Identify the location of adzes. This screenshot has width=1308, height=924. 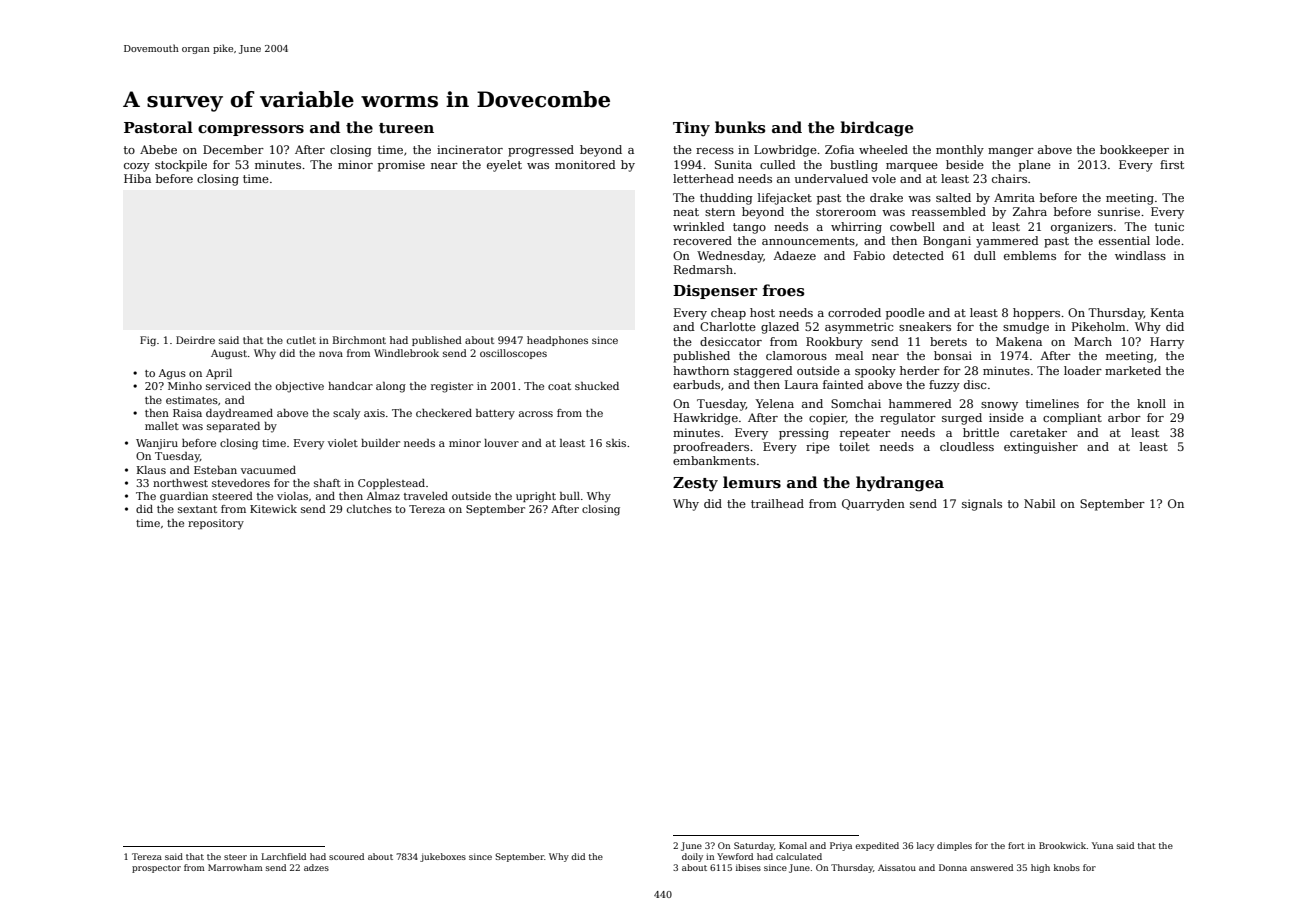
(316, 867).
